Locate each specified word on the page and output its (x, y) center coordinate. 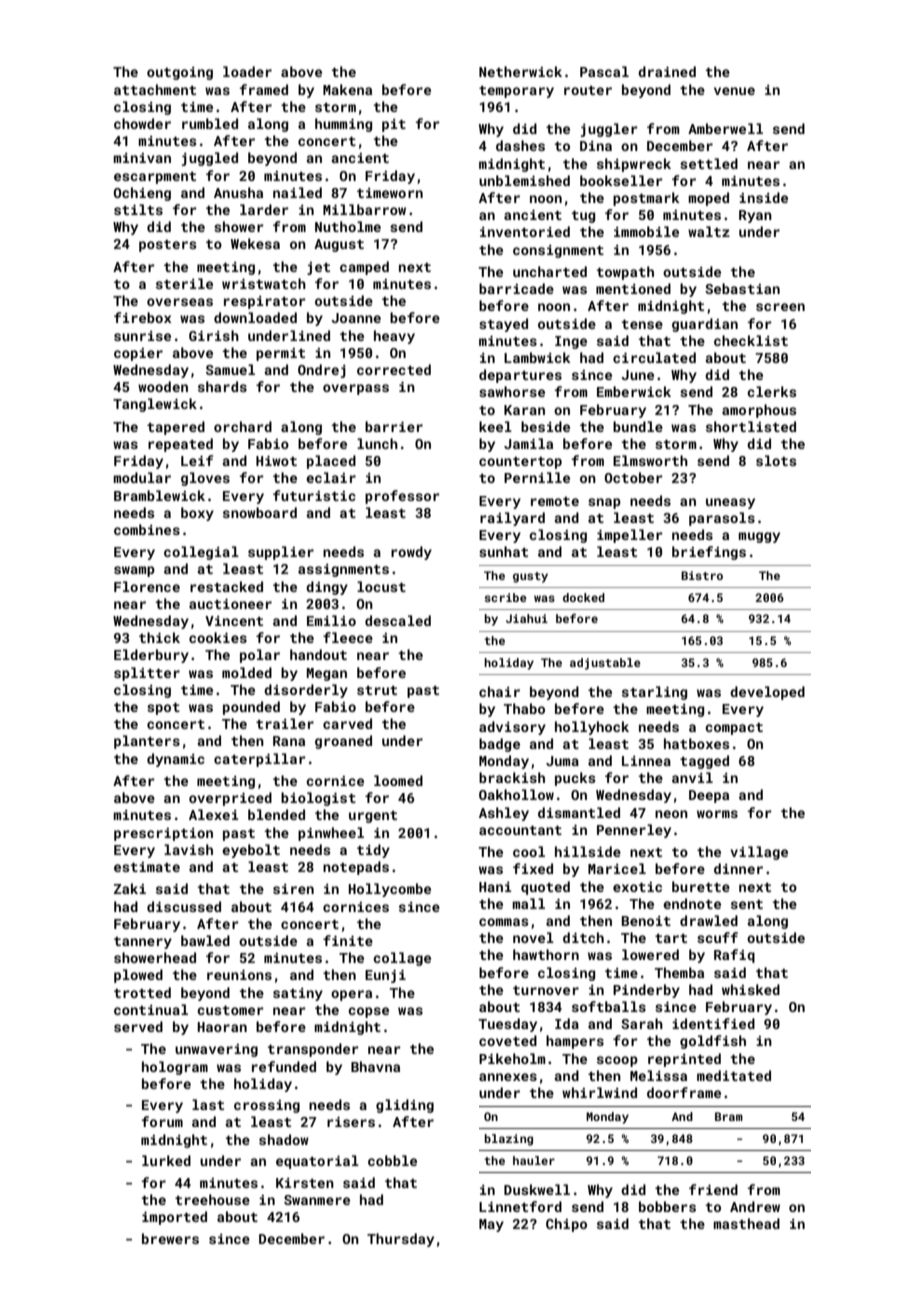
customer (230, 1010)
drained (667, 71)
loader (247, 71)
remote (555, 501)
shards (222, 386)
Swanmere (317, 1200)
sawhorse (512, 391)
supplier (281, 553)
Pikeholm (512, 1058)
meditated (734, 1075)
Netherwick (520, 71)
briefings (709, 553)
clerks (772, 391)
